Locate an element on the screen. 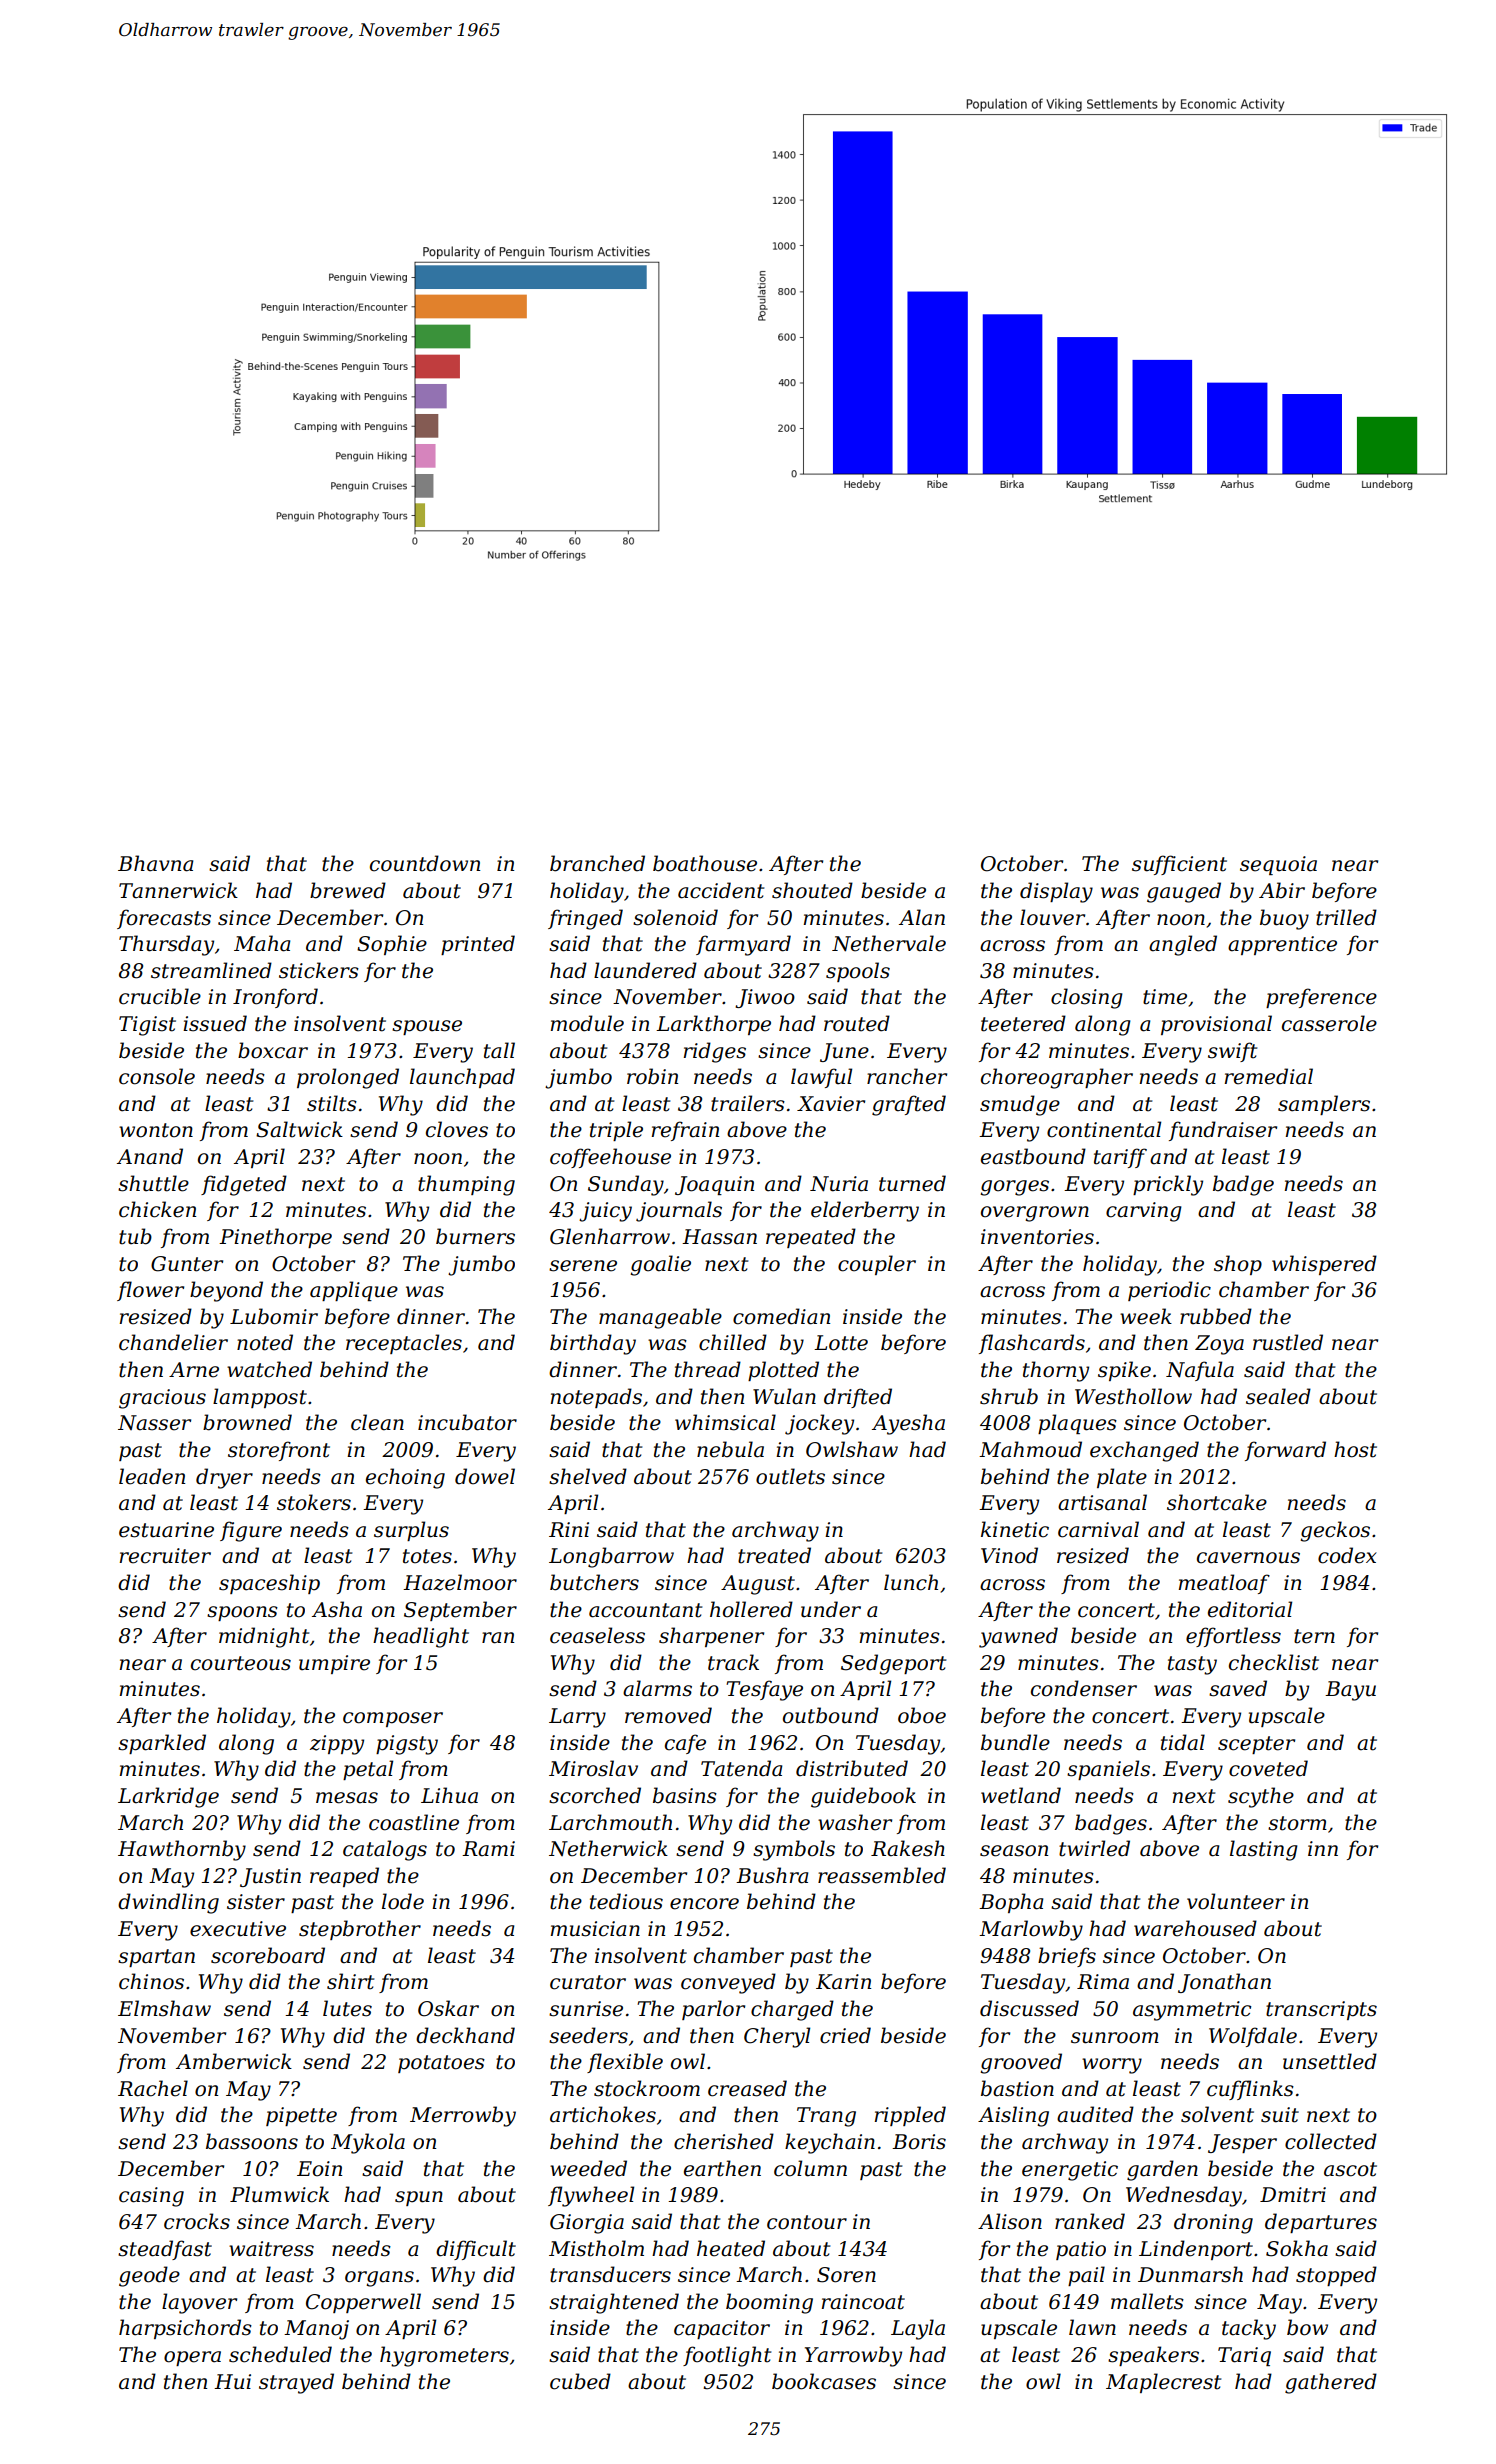 Image resolution: width=1496 pixels, height=2464 pixels. lawn is located at coordinates (1092, 2327).
